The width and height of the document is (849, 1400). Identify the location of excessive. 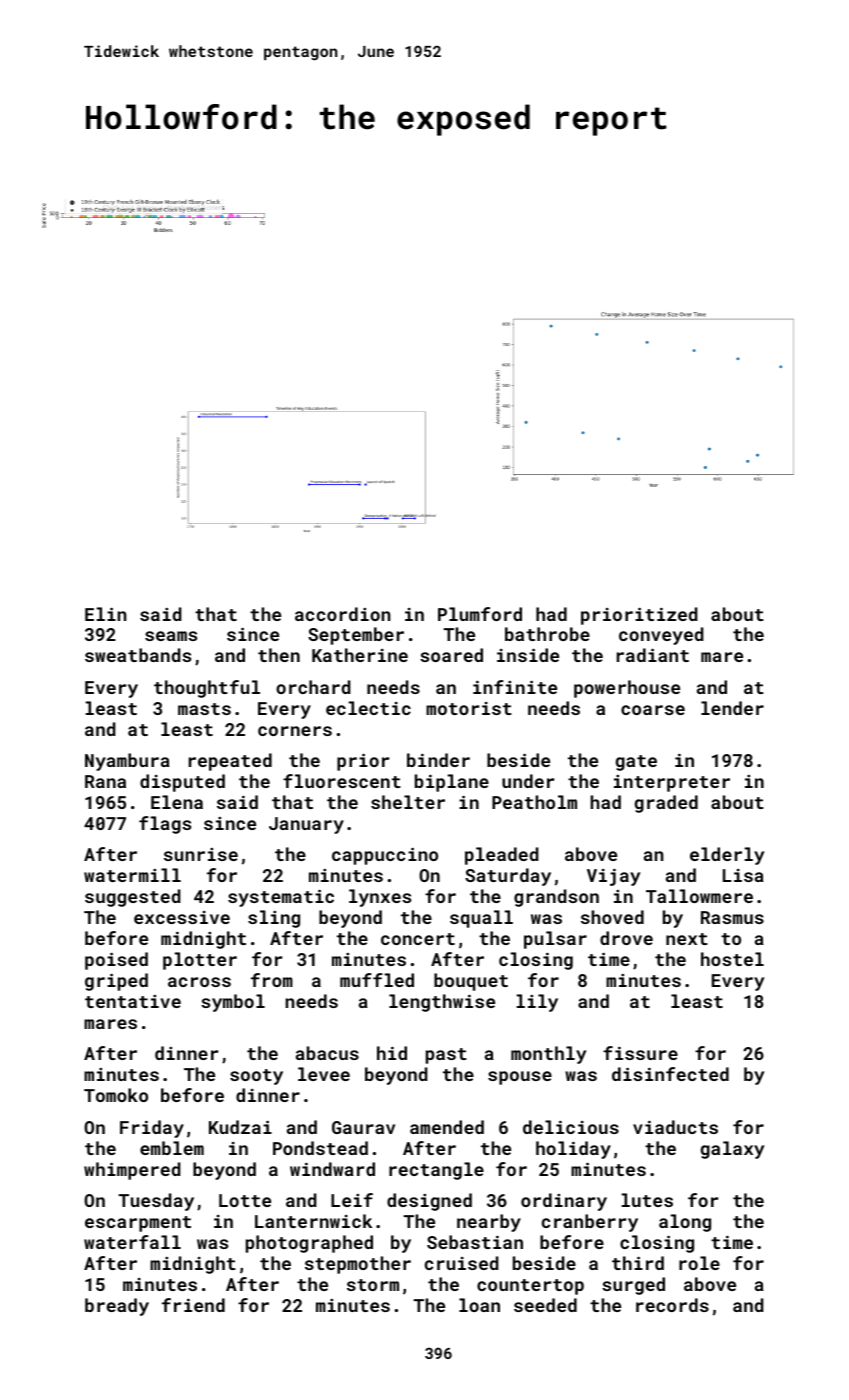
(182, 917).
